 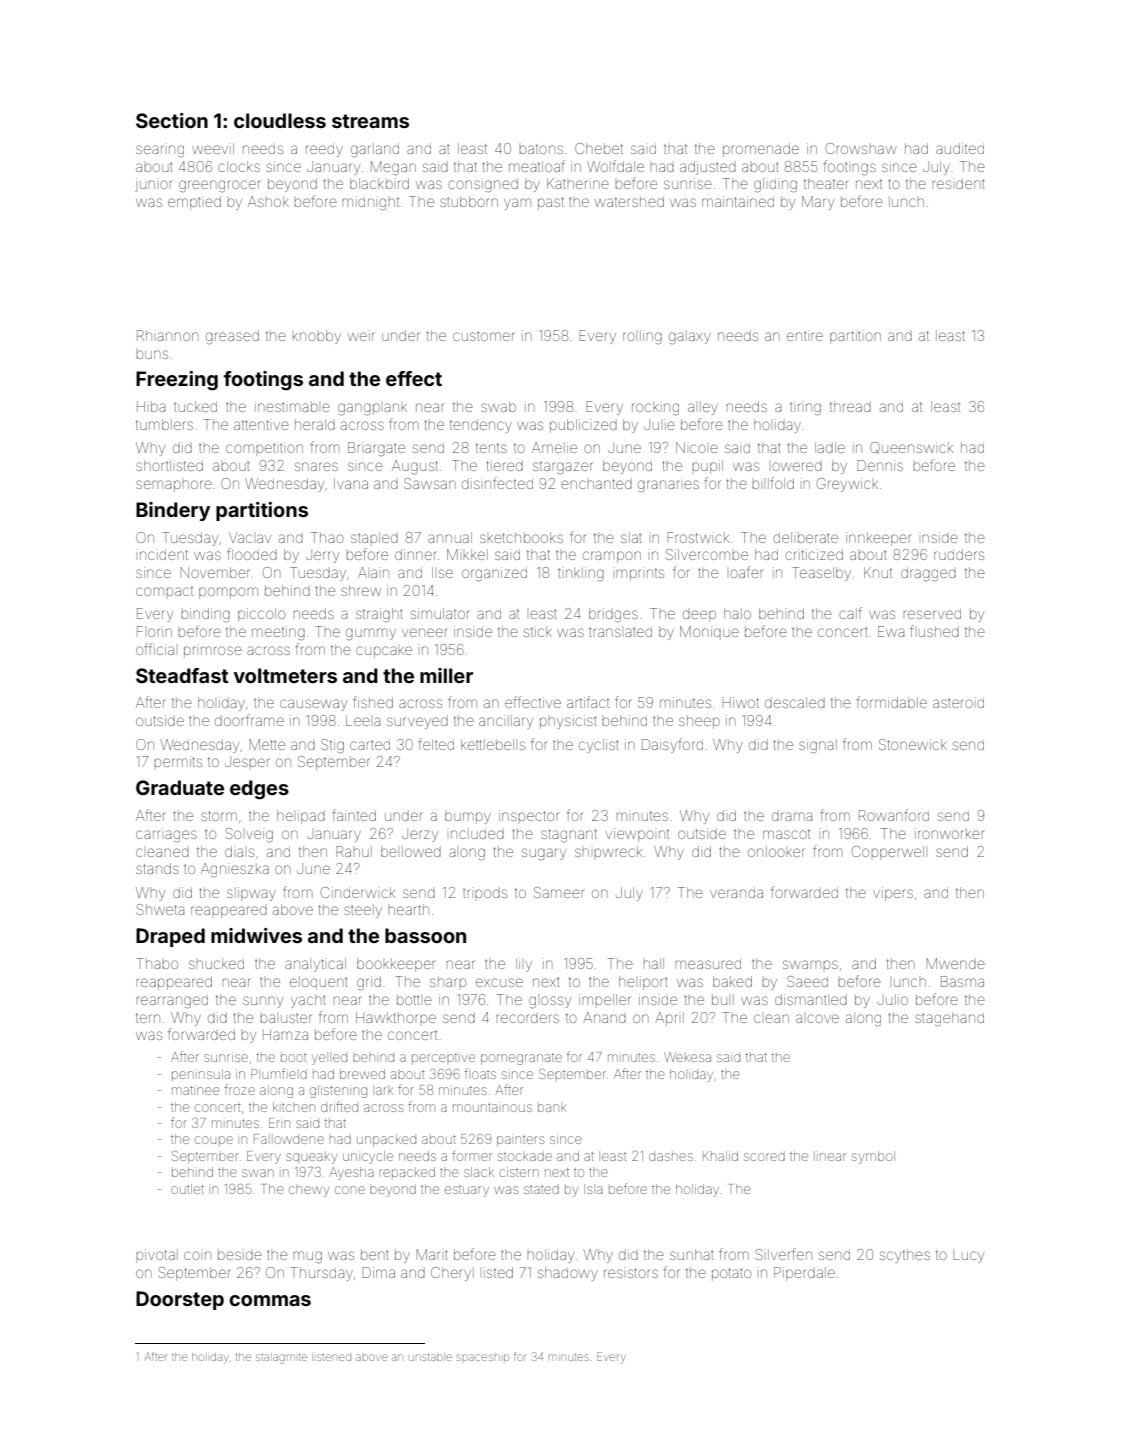 I want to click on Mwende, so click(x=955, y=963).
